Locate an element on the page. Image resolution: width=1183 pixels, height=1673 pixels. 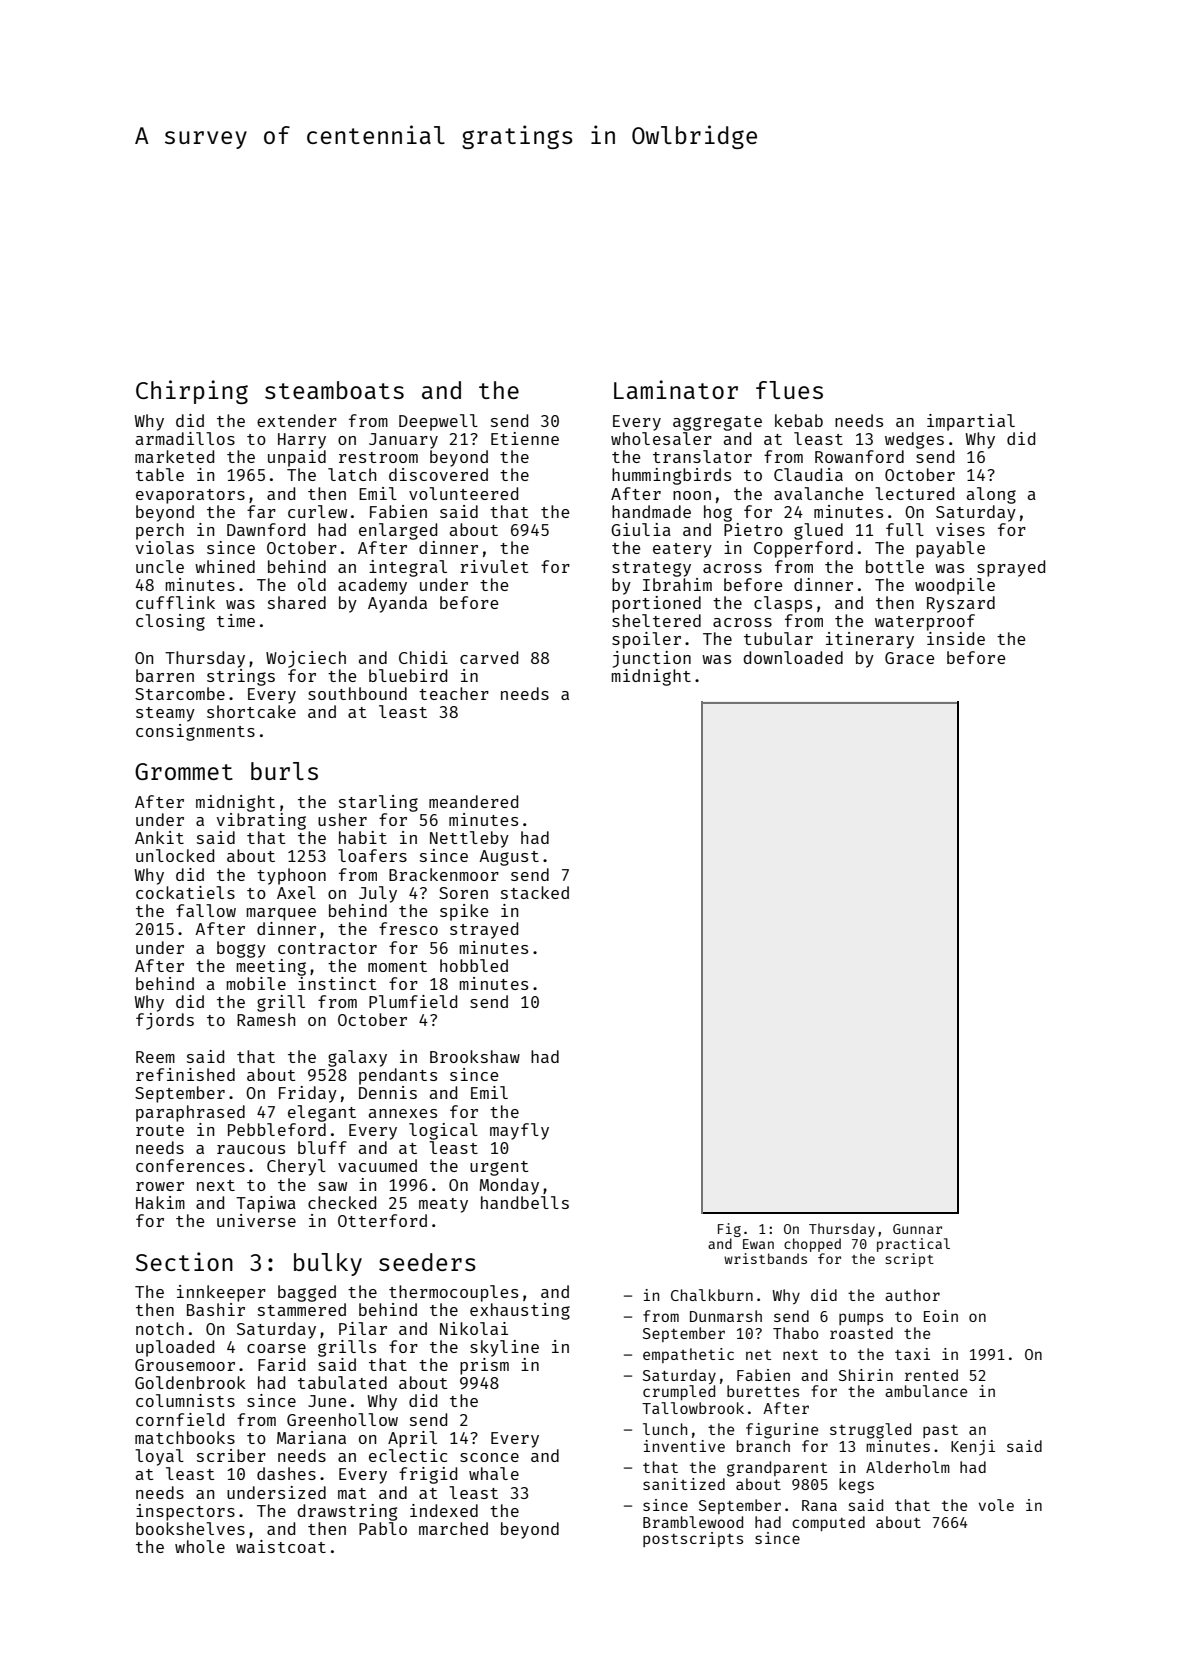
enlarged is located at coordinates (398, 531).
